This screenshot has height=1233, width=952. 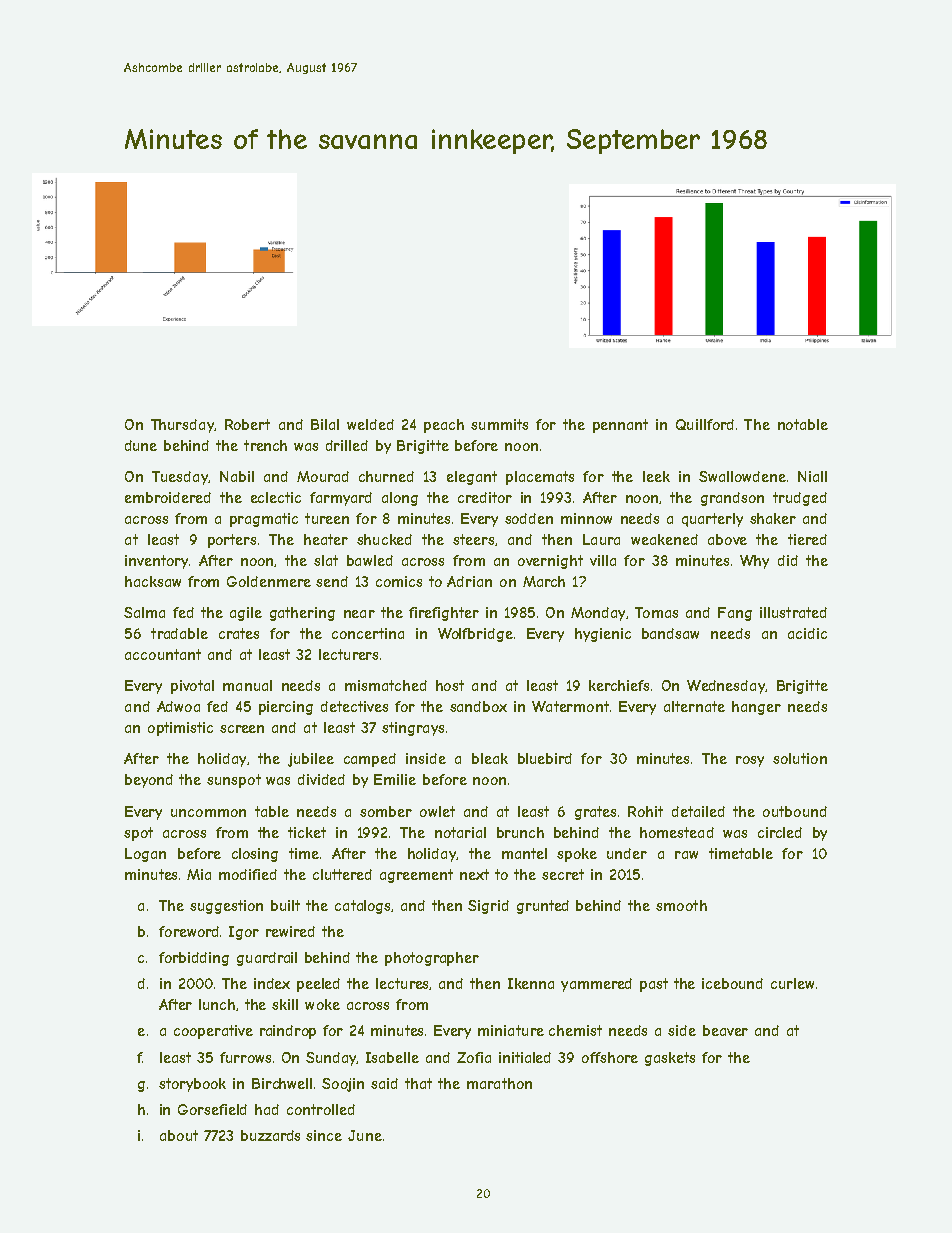 I want to click on overnight, so click(x=550, y=562).
